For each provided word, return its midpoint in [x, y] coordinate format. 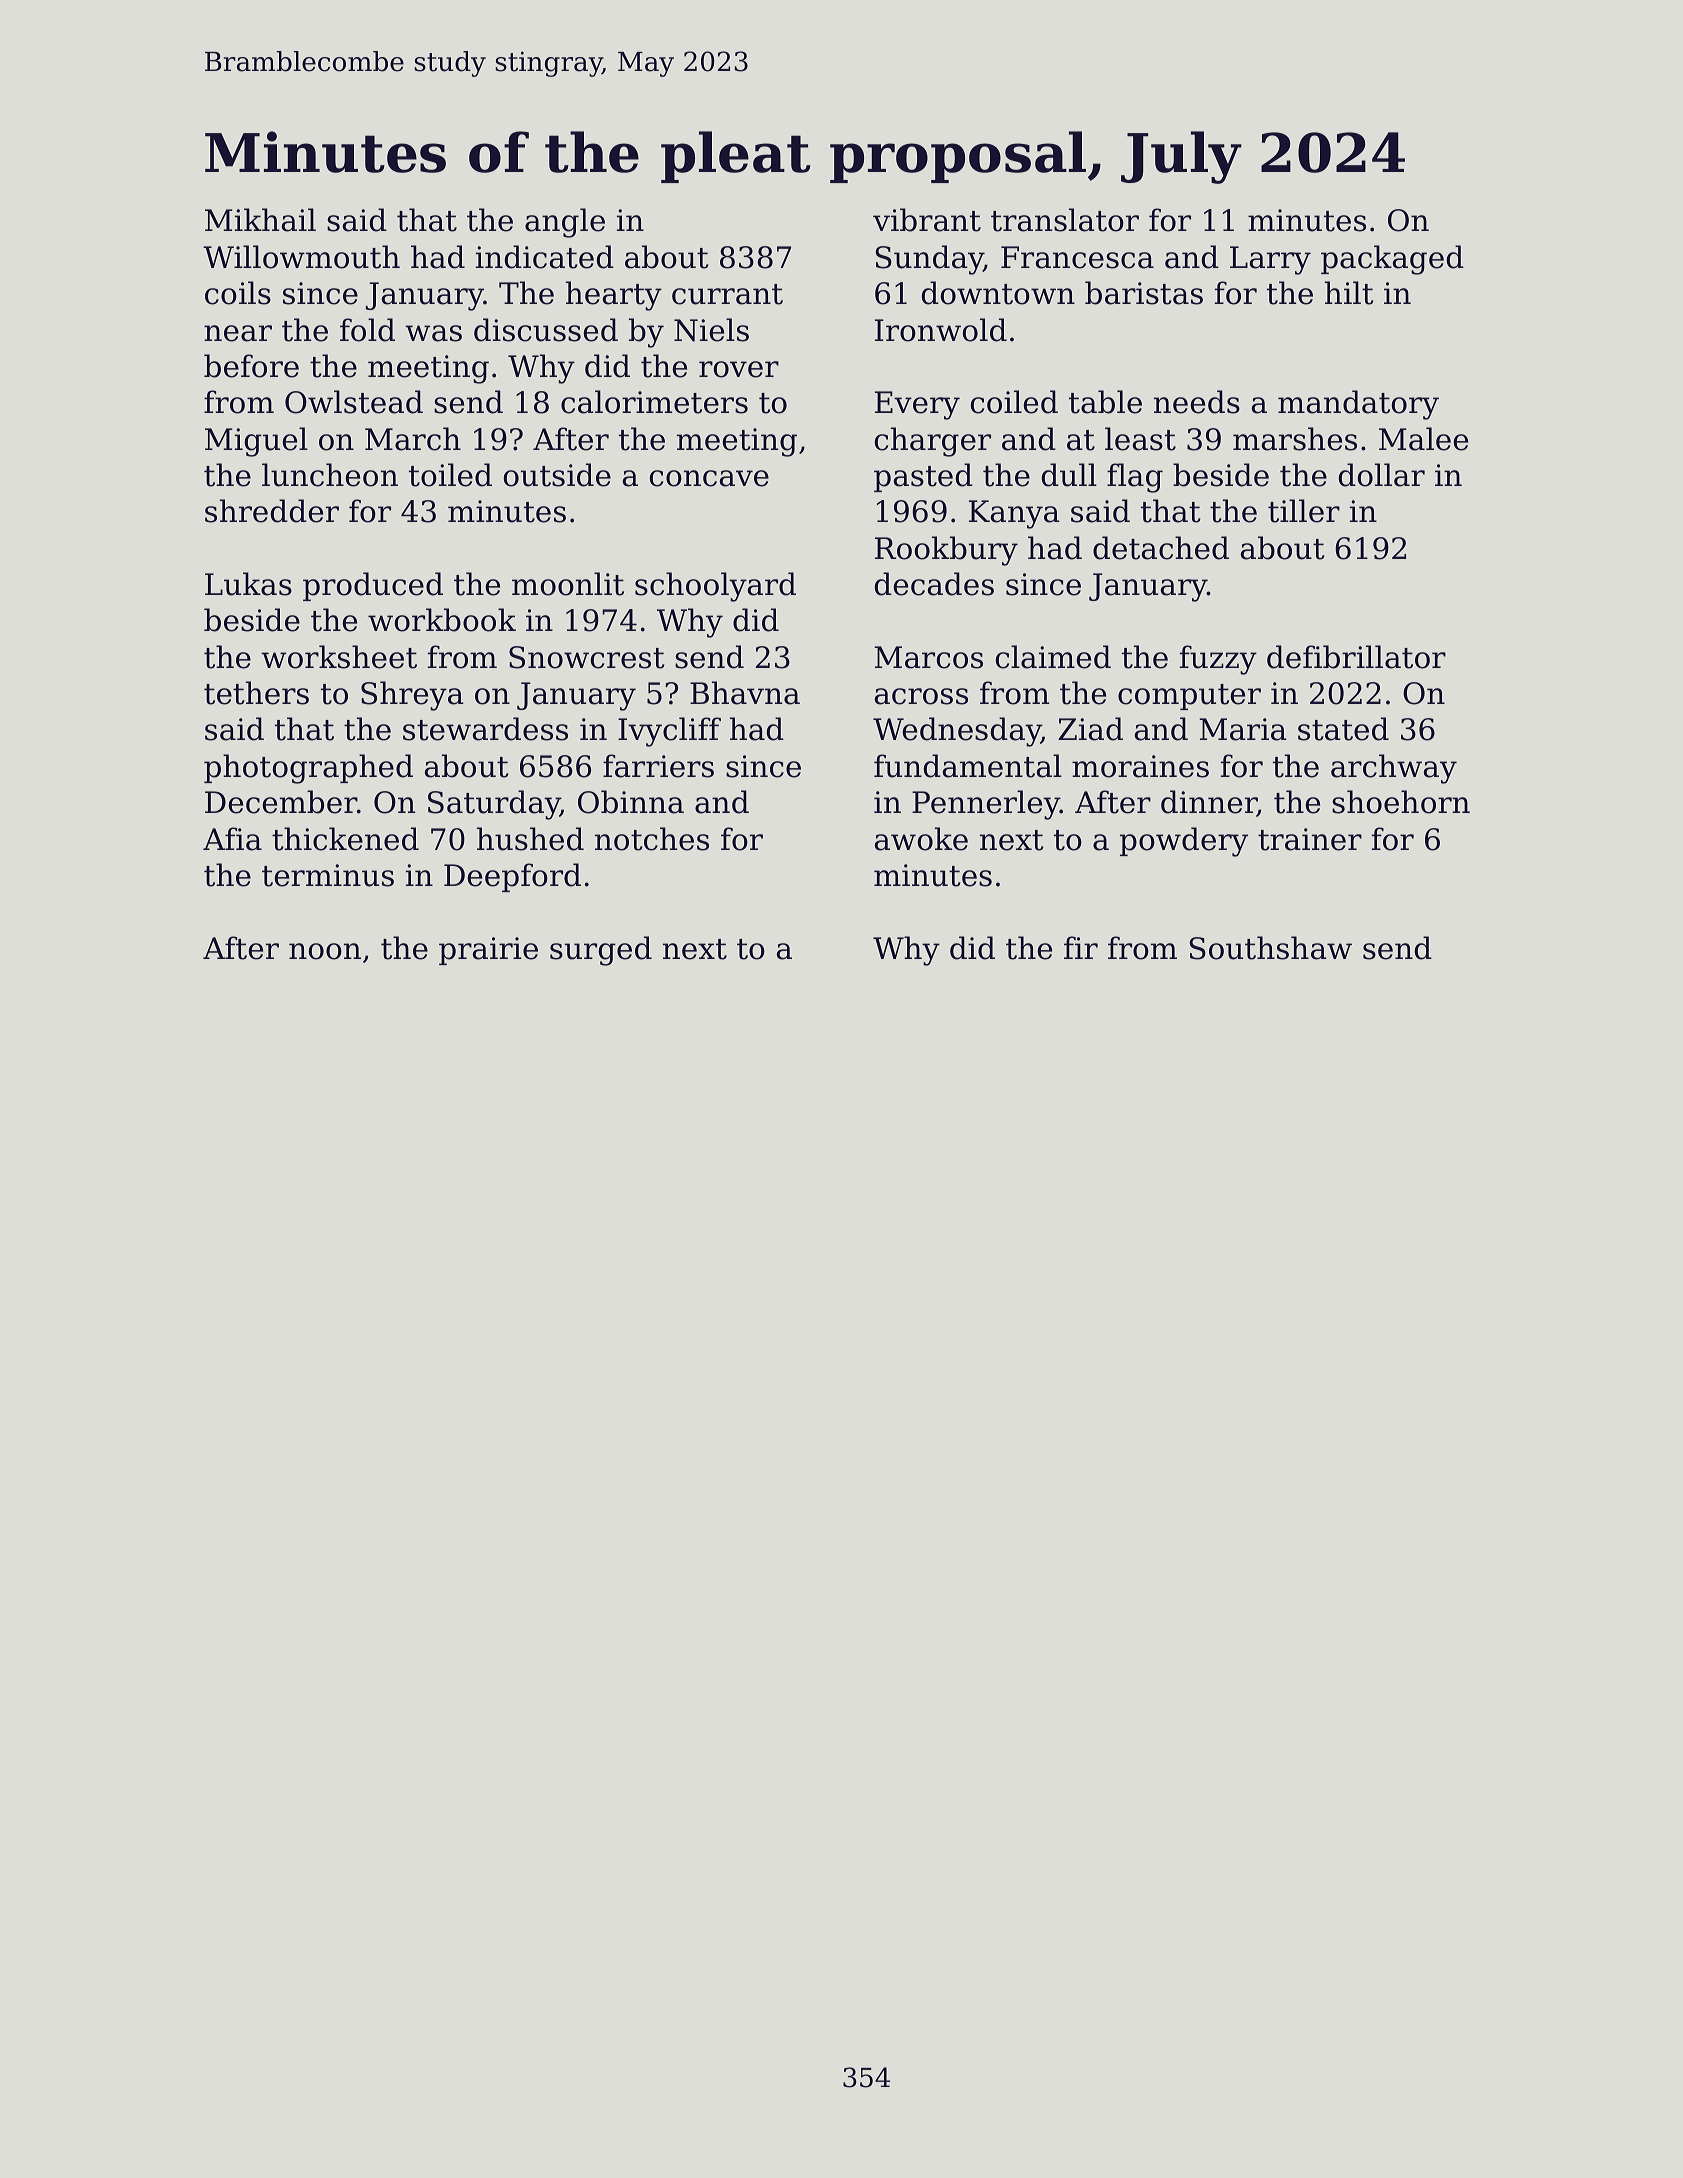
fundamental [968, 766]
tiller [1304, 511]
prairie [488, 951]
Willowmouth [301, 257]
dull [1069, 475]
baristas [1144, 293]
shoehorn [1401, 802]
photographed [308, 769]
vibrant [927, 220]
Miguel [256, 442]
